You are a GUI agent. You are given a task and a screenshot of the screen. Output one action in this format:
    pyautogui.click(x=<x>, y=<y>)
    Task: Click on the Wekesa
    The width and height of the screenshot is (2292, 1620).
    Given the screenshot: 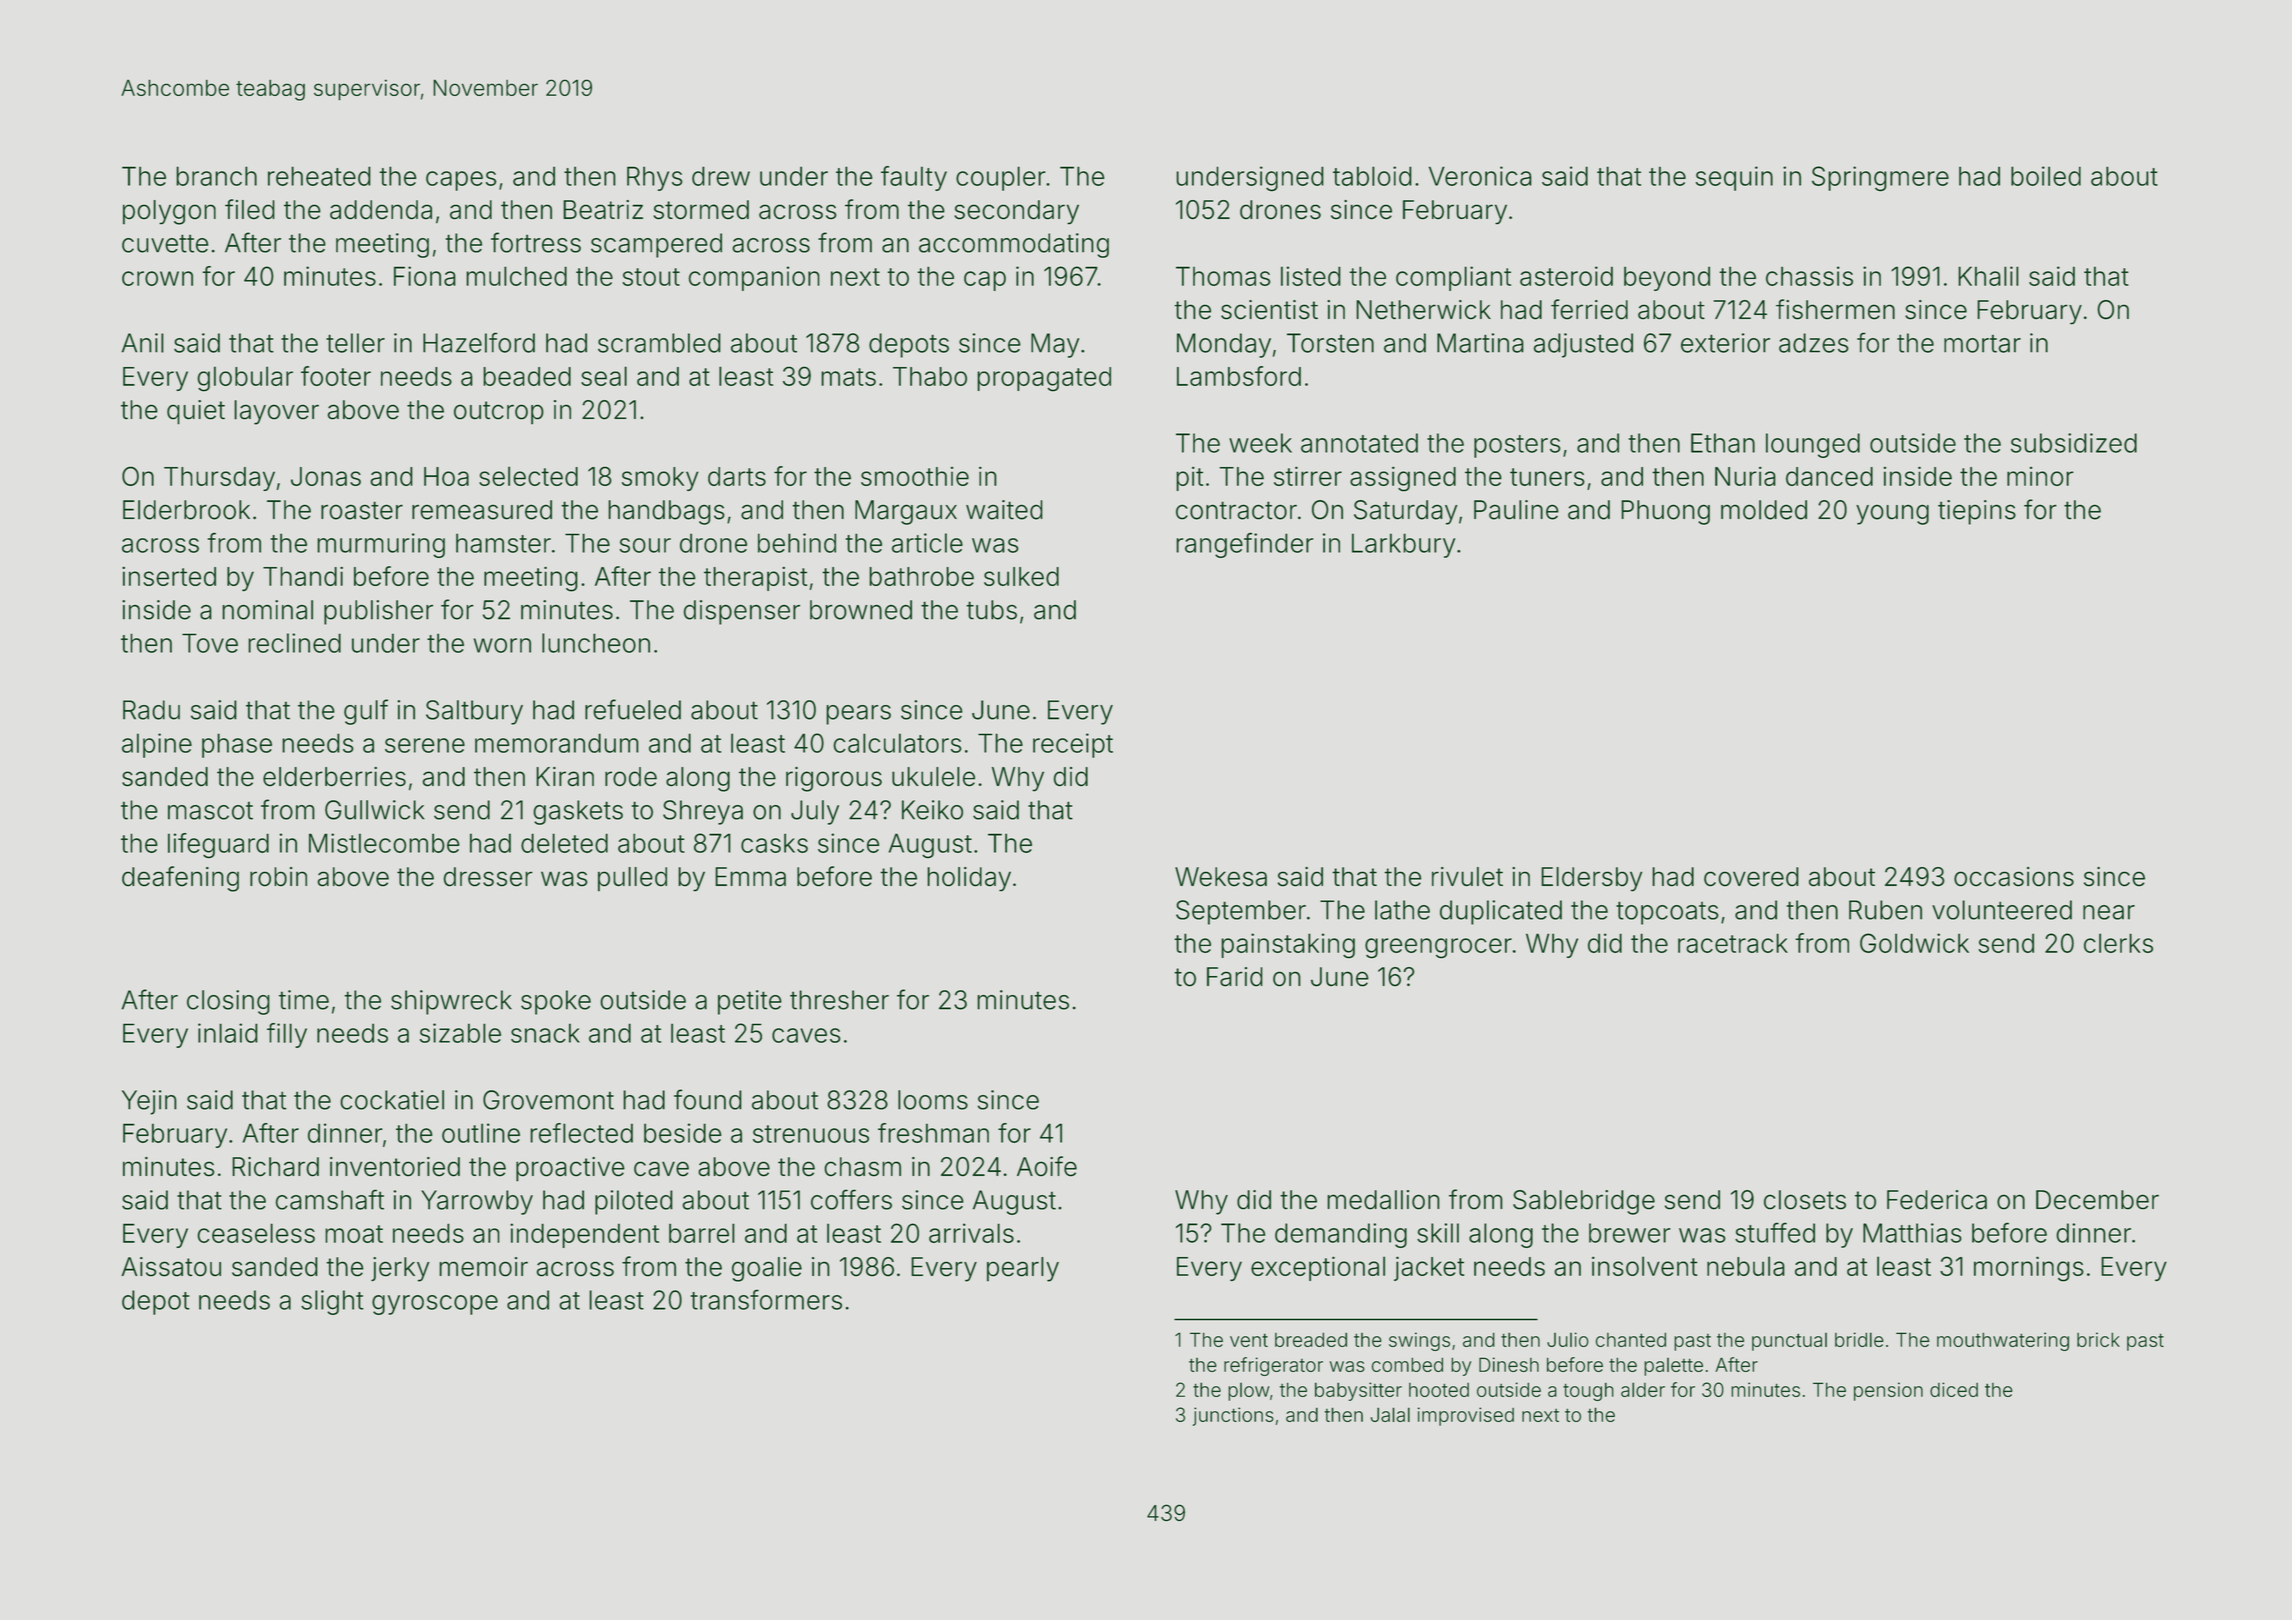 What is the action you would take?
    pyautogui.click(x=1221, y=877)
